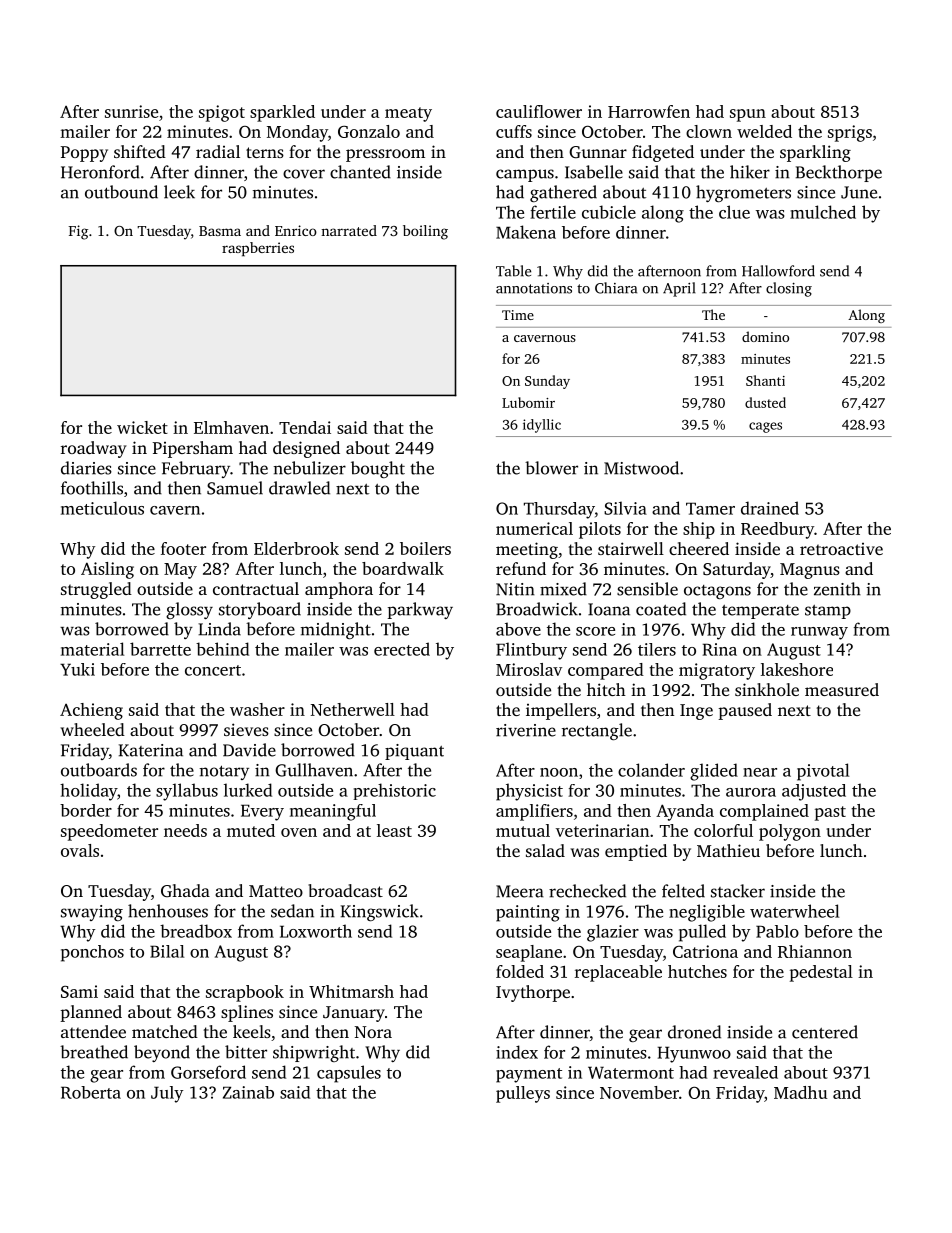  I want to click on Makena, so click(526, 232).
